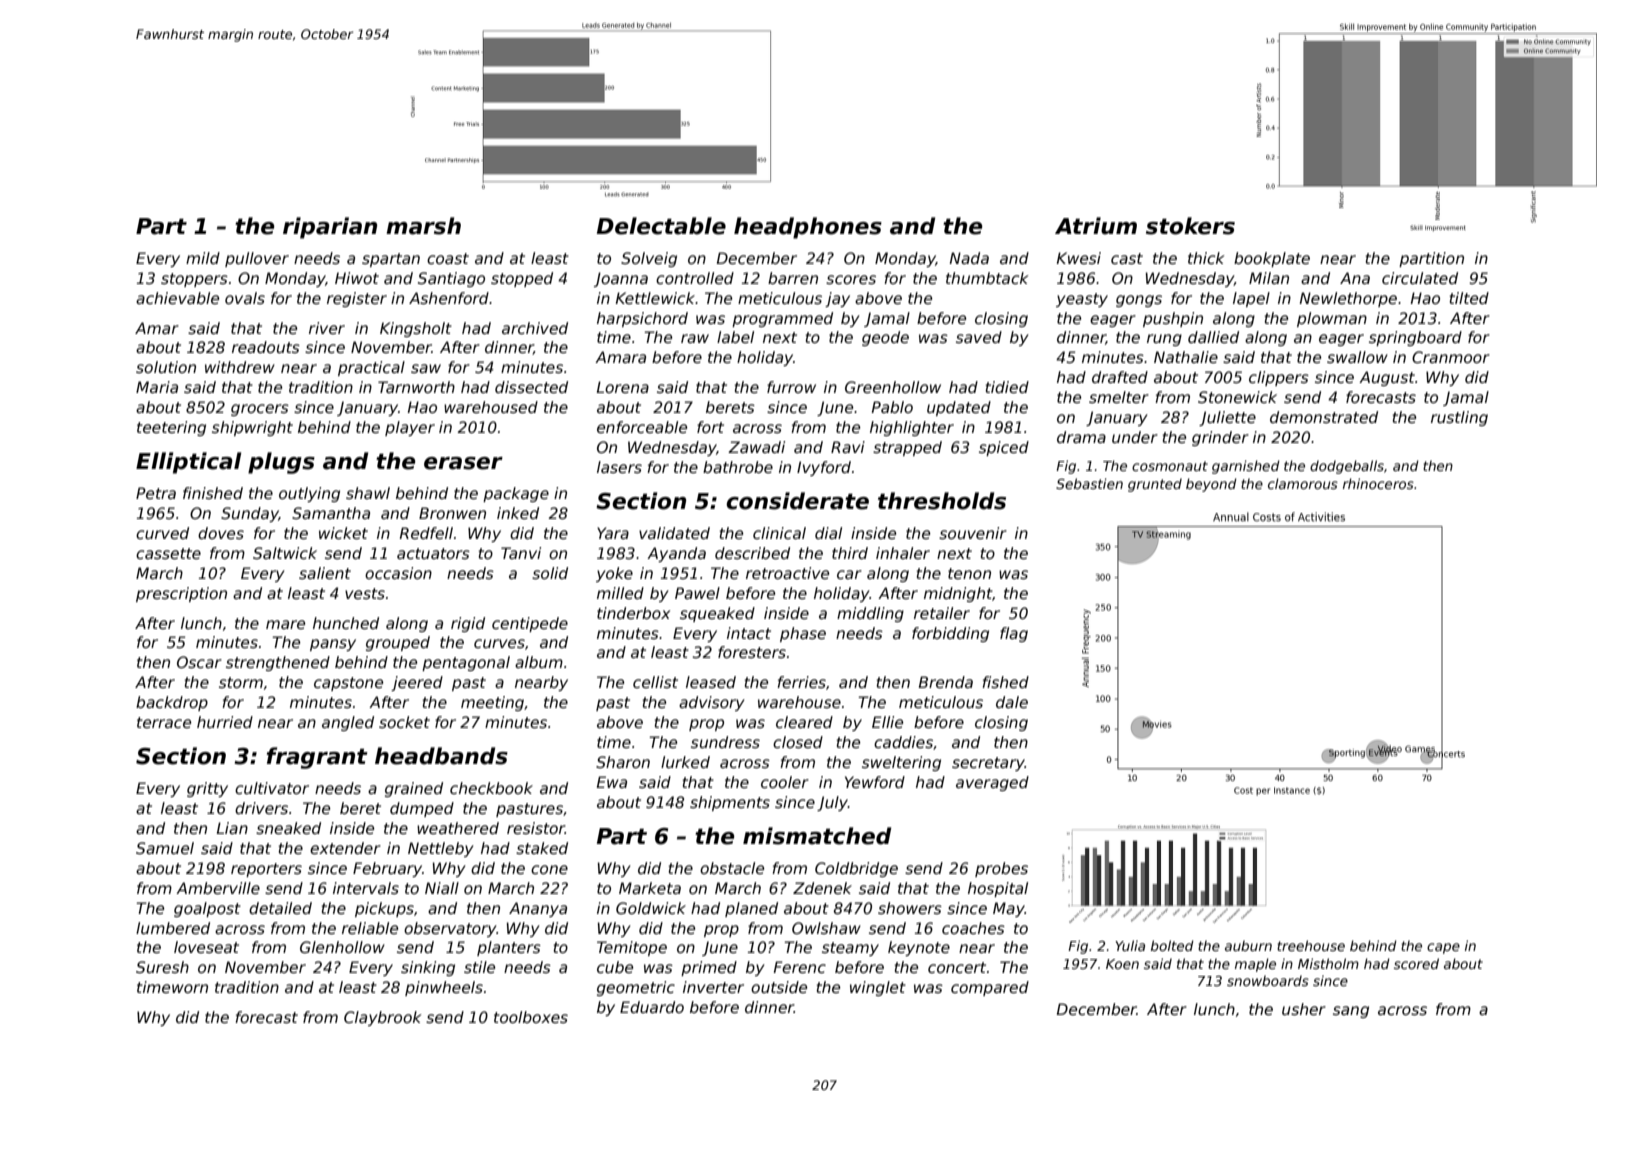  What do you see at coordinates (633, 613) in the image?
I see `tinderbox` at bounding box center [633, 613].
